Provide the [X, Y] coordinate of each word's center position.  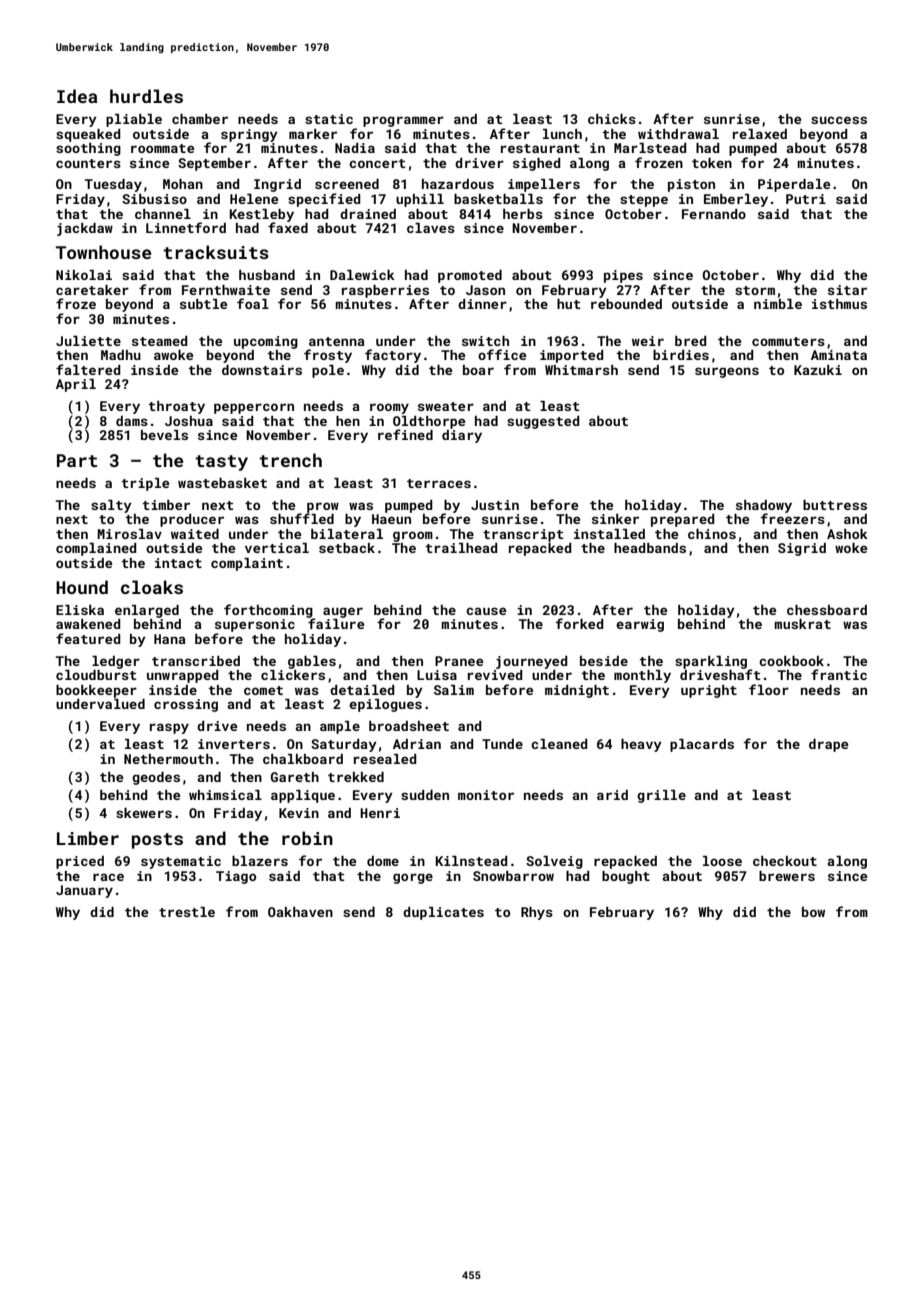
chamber [200, 119]
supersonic [255, 625]
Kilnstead [472, 861]
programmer [403, 121]
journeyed [532, 662]
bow [813, 912]
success [839, 120]
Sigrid [802, 549]
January [84, 891]
